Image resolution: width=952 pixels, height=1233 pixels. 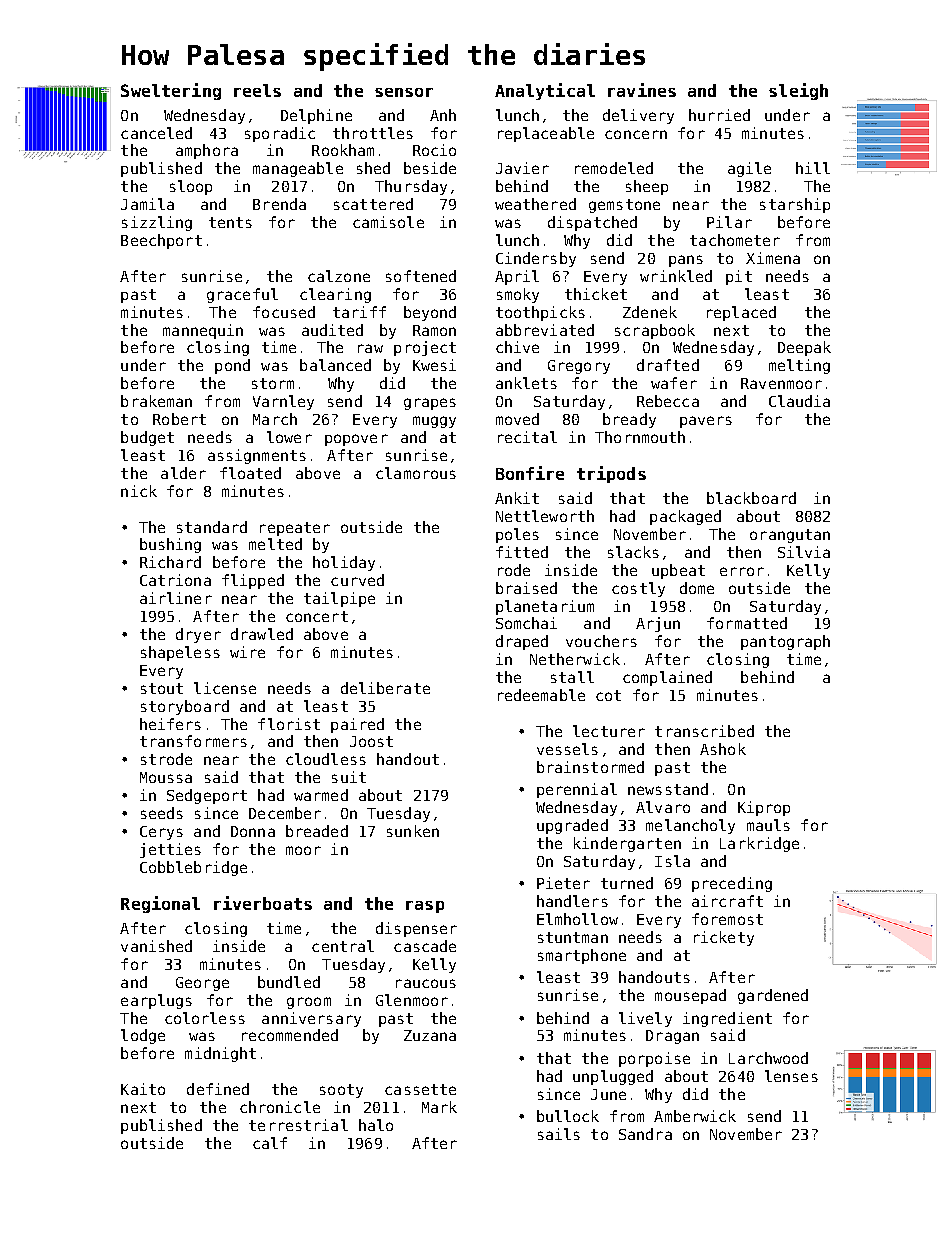 I want to click on reels, so click(x=257, y=90).
